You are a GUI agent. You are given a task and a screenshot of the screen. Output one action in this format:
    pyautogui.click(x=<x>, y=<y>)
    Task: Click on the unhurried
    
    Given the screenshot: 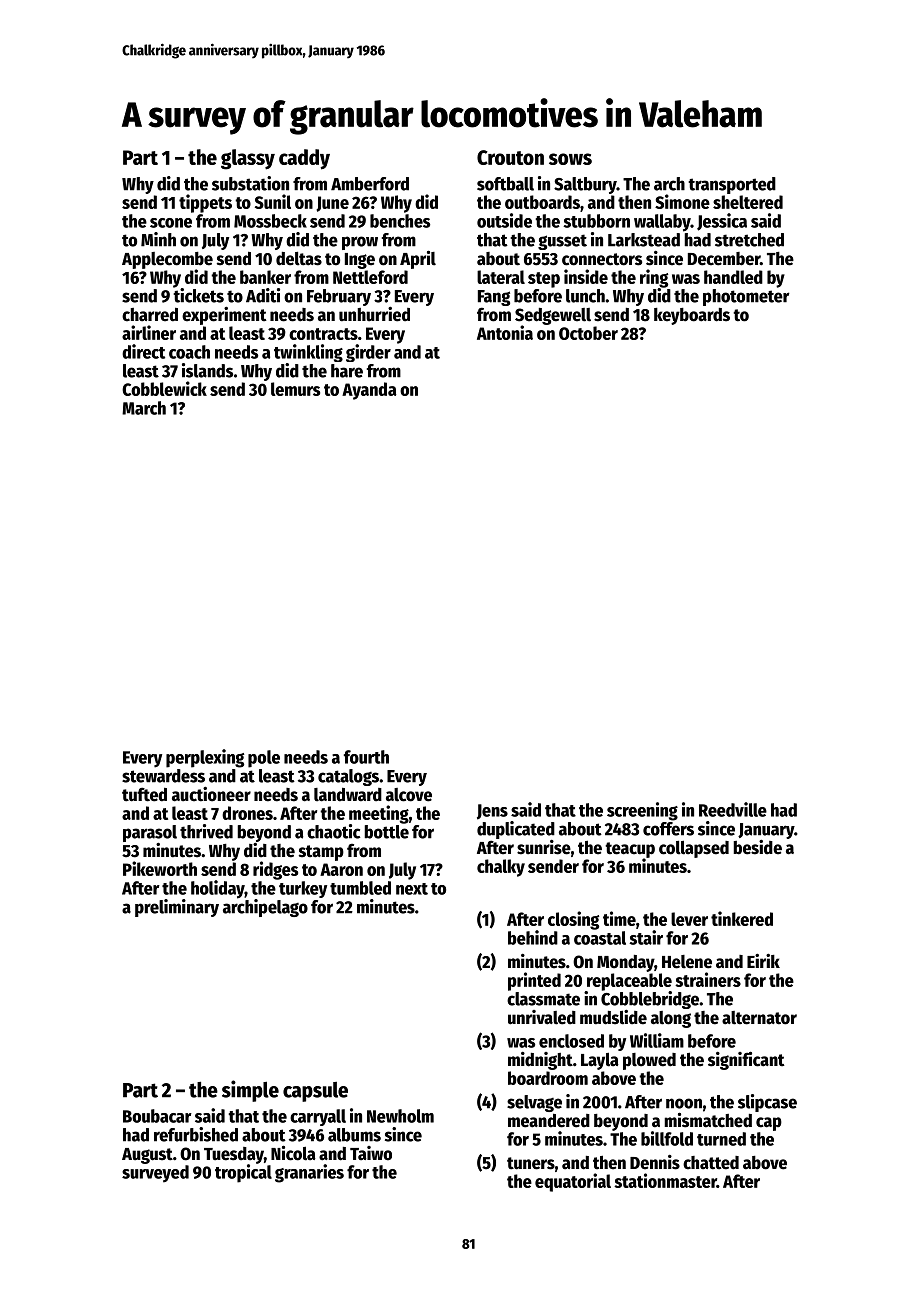 What is the action you would take?
    pyautogui.click(x=374, y=314)
